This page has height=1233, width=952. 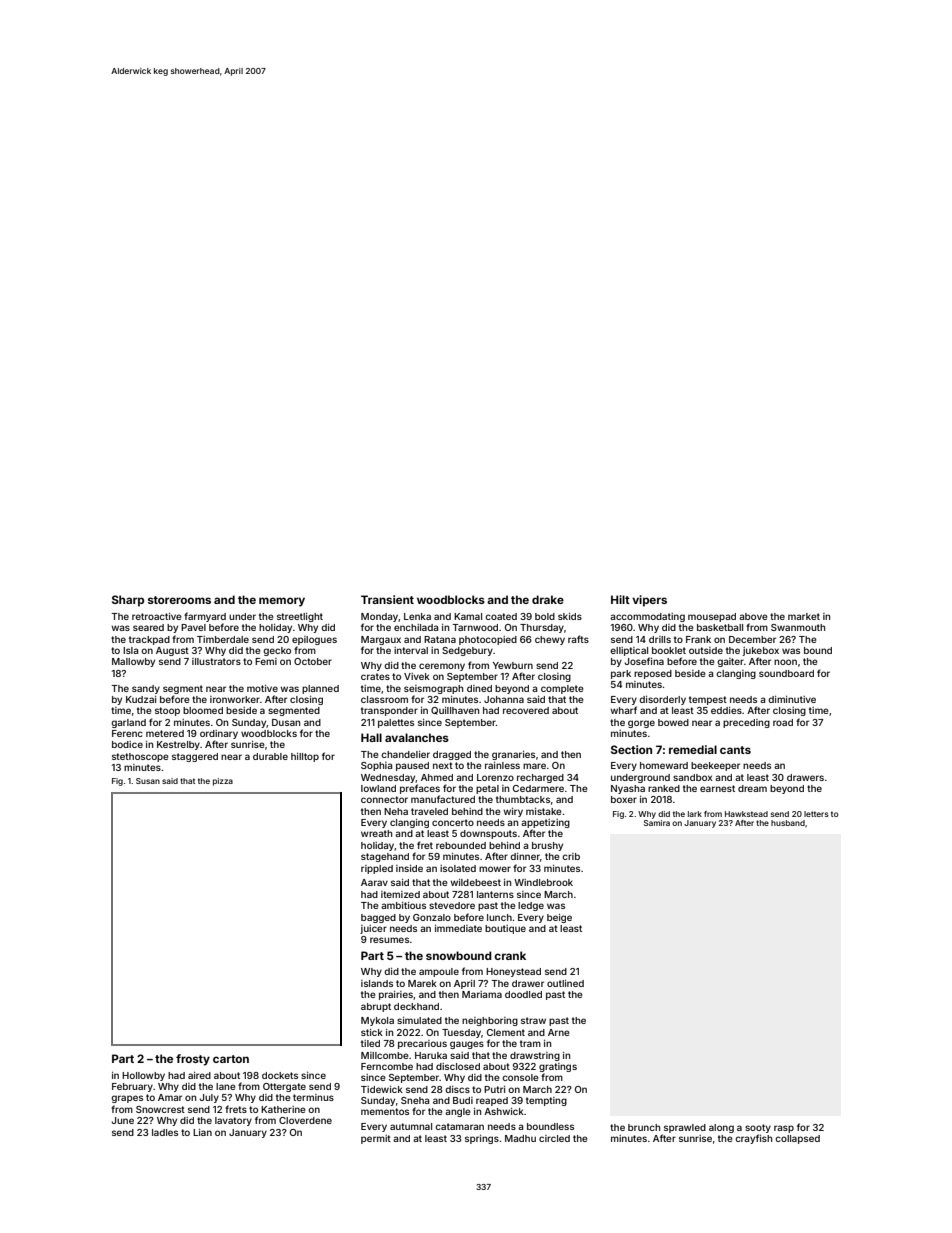 What do you see at coordinates (453, 822) in the page?
I see `concerto` at bounding box center [453, 822].
